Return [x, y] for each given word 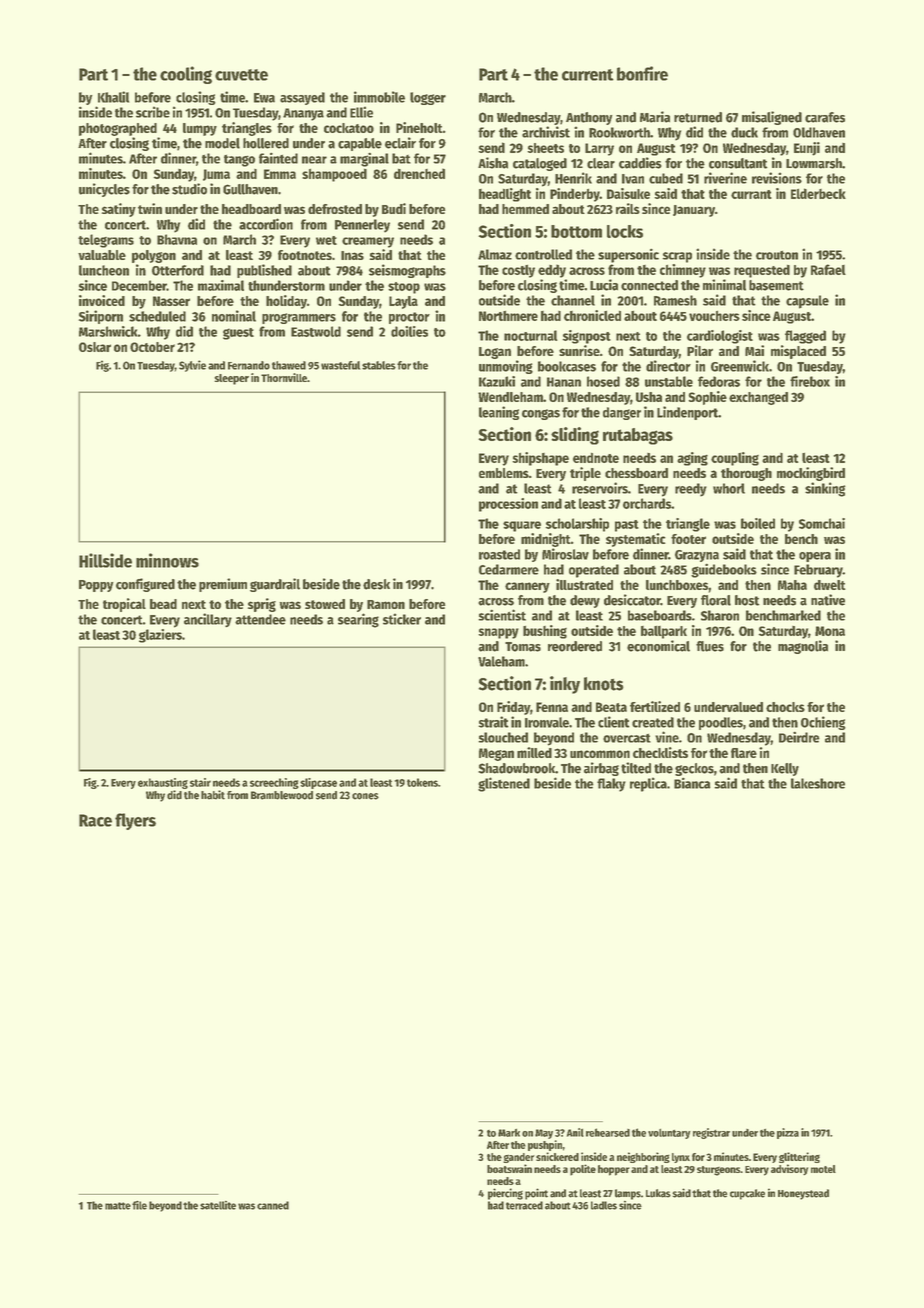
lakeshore [818, 783]
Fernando [249, 365]
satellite [218, 1205]
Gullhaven [250, 189]
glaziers [160, 636]
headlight [505, 195]
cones [365, 796]
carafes [825, 117]
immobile [379, 97]
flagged [805, 337]
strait [493, 722]
